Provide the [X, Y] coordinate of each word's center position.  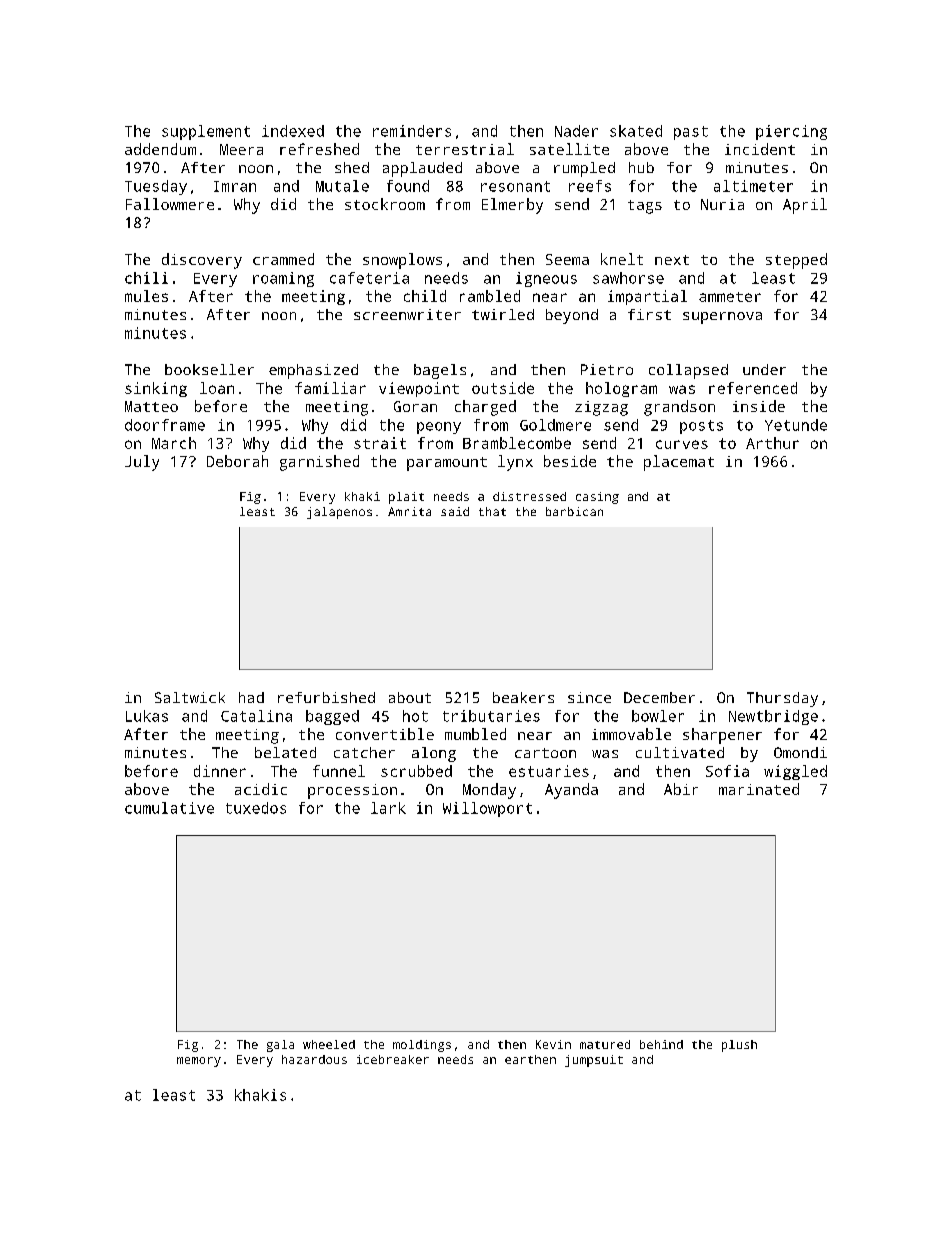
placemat [679, 463]
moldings [422, 1046]
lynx [515, 463]
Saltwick [190, 697]
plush [739, 1046]
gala [280, 1046]
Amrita [409, 511]
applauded [422, 169]
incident [760, 149]
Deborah [237, 461]
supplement [206, 132]
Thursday [782, 699]
